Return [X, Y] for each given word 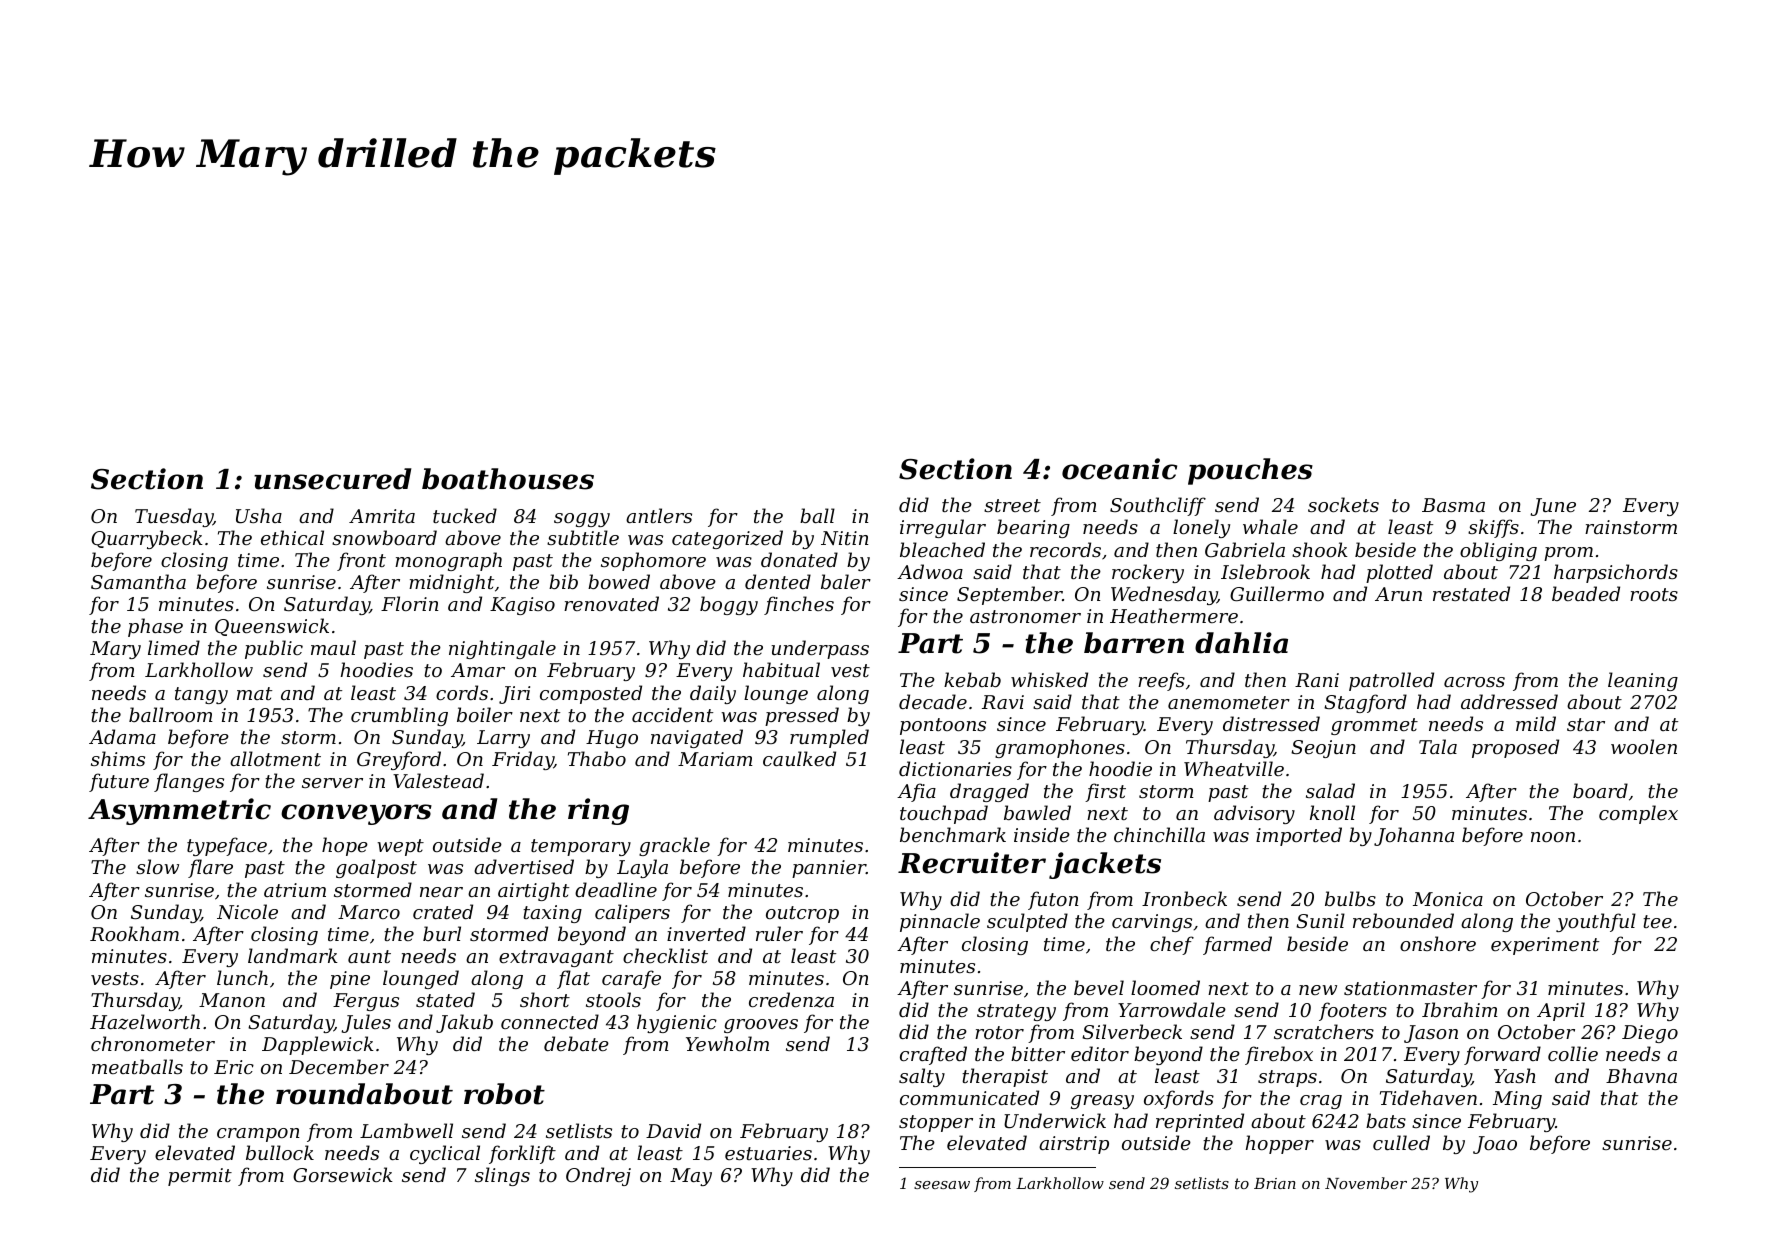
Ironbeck [1184, 898]
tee [1657, 921]
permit [200, 1177]
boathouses [508, 479]
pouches [1250, 471]
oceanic [1119, 469]
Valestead [438, 780]
